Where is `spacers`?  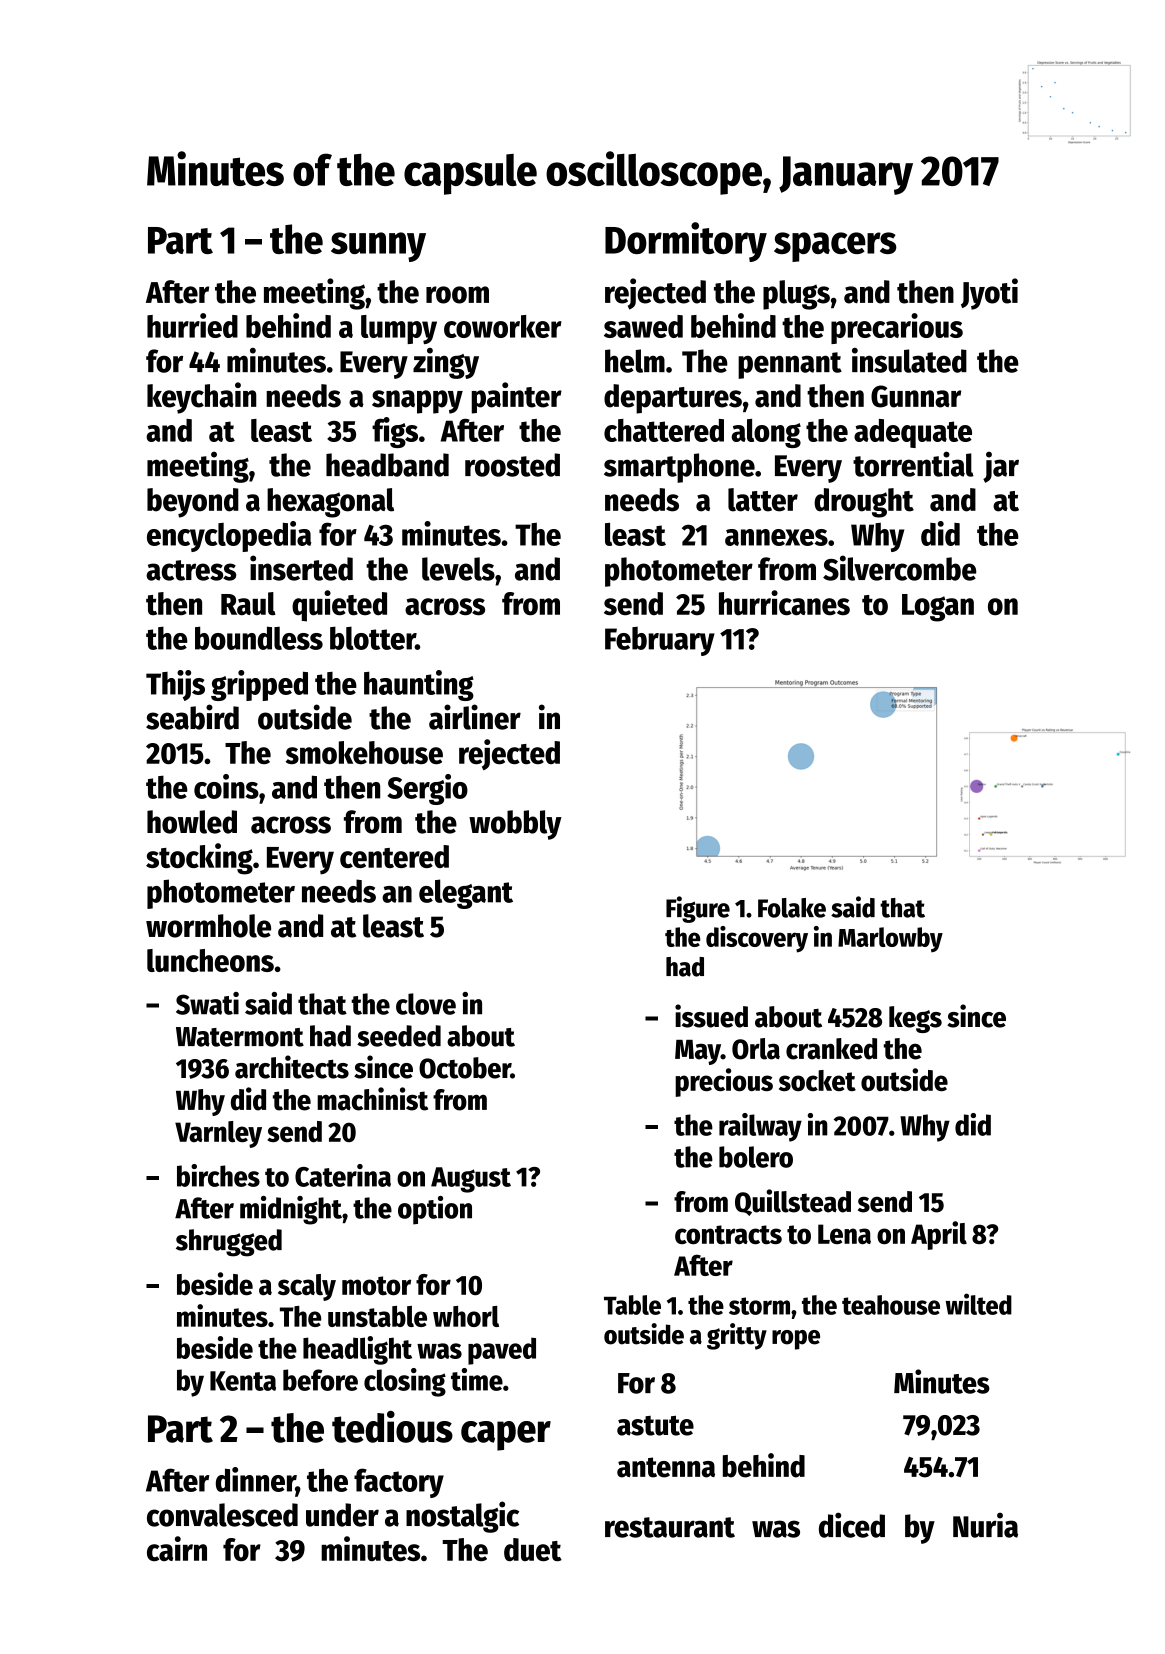
spacers is located at coordinates (835, 247).
